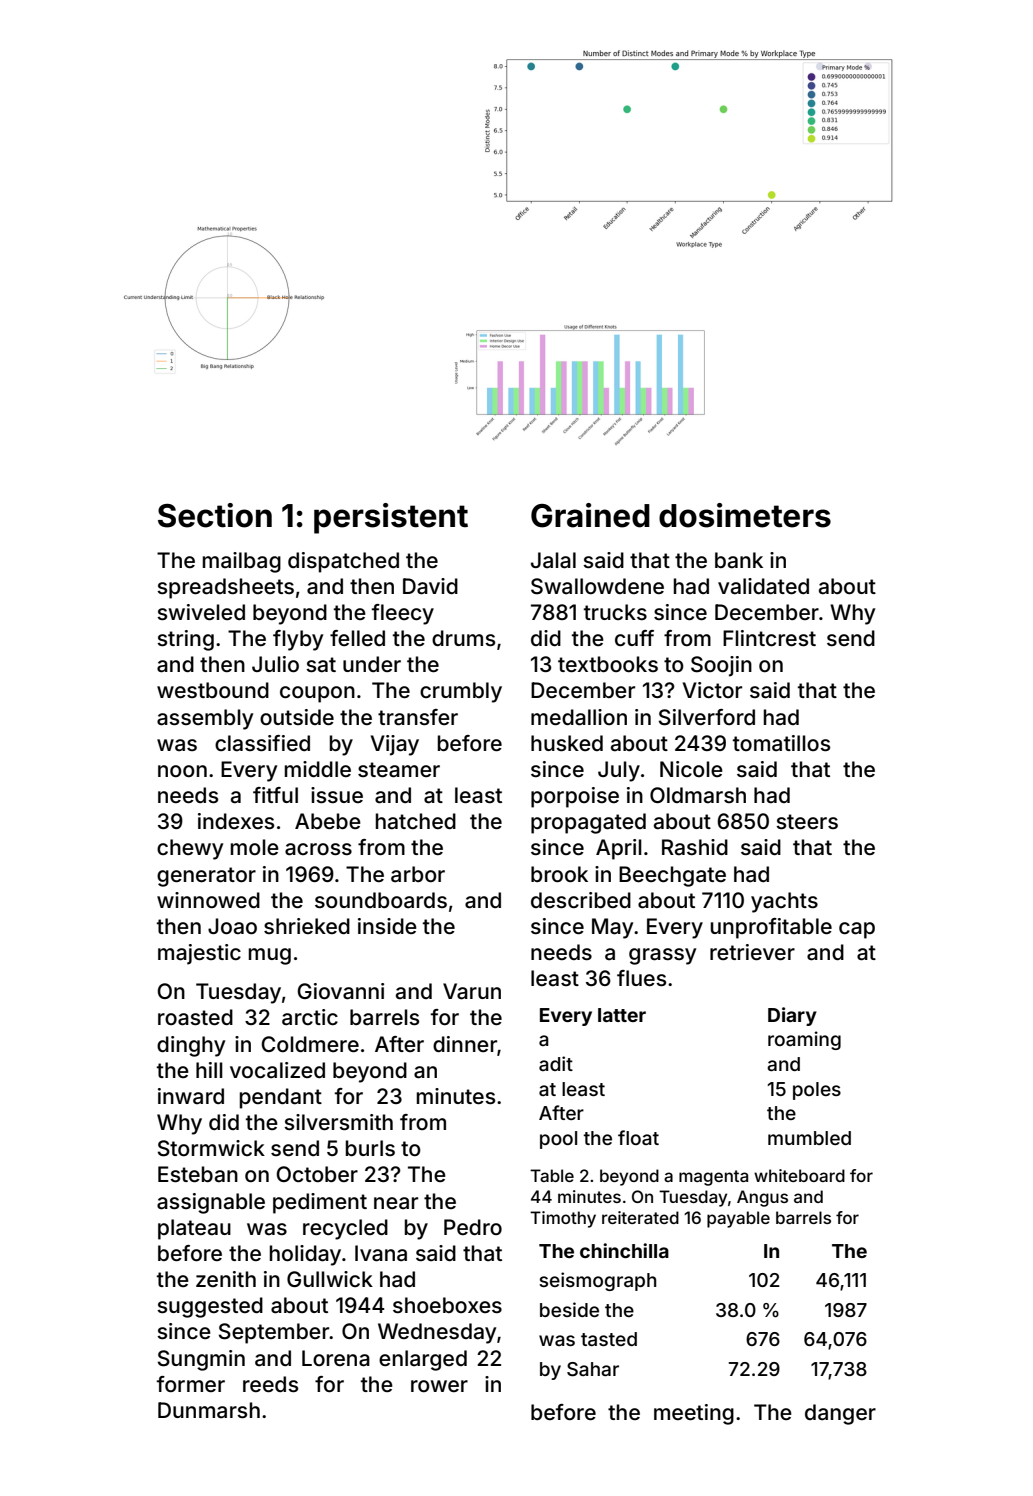  Describe the element at coordinates (191, 1384) in the page. I see `former` at that location.
